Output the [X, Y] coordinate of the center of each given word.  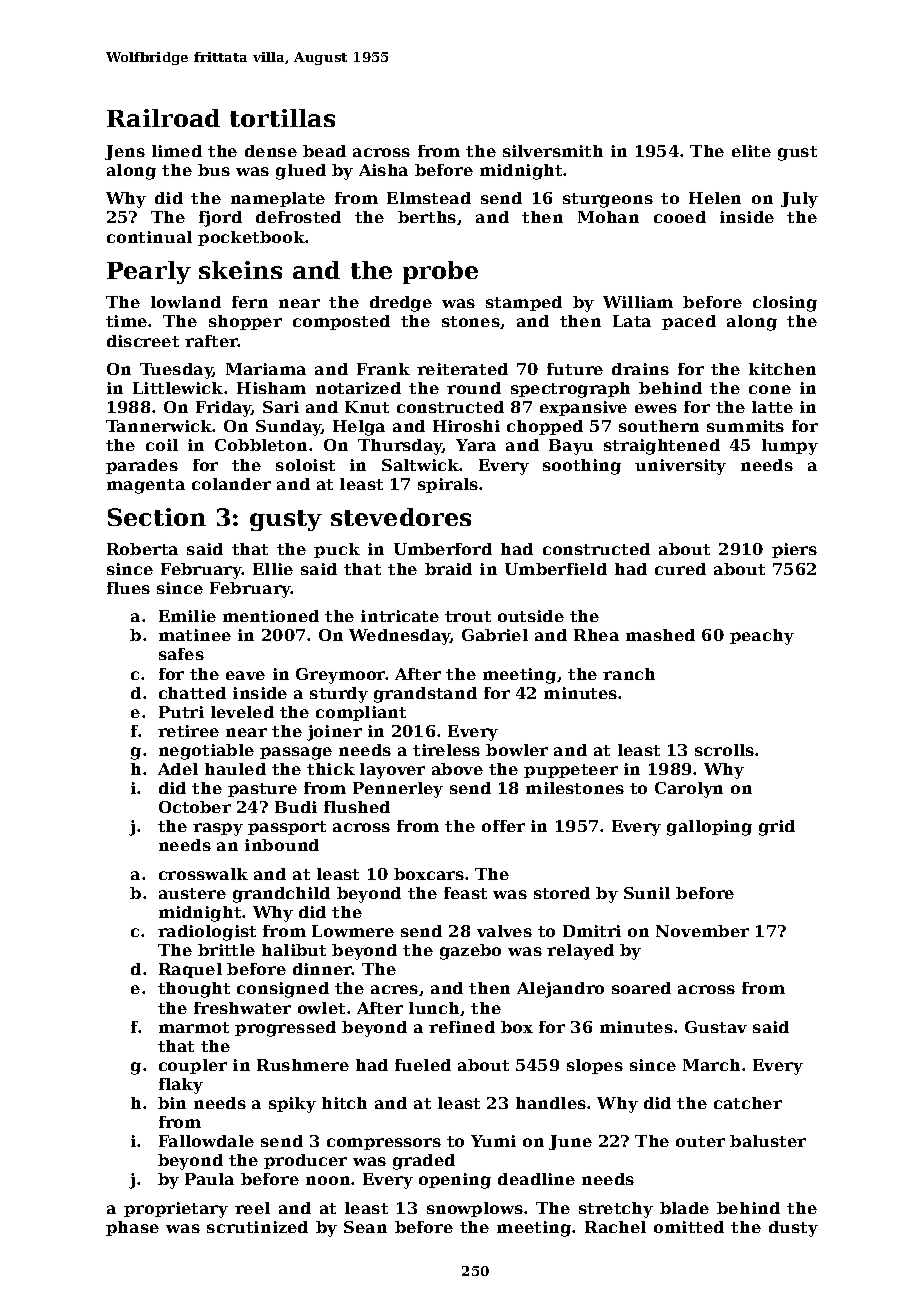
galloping [709, 828]
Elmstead [429, 198]
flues [128, 588]
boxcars [429, 874]
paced [689, 322]
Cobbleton [261, 445]
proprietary [176, 1210]
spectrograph [570, 390]
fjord [220, 219]
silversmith [553, 151]
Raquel [190, 970]
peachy [762, 637]
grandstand [425, 695]
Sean [365, 1227]
